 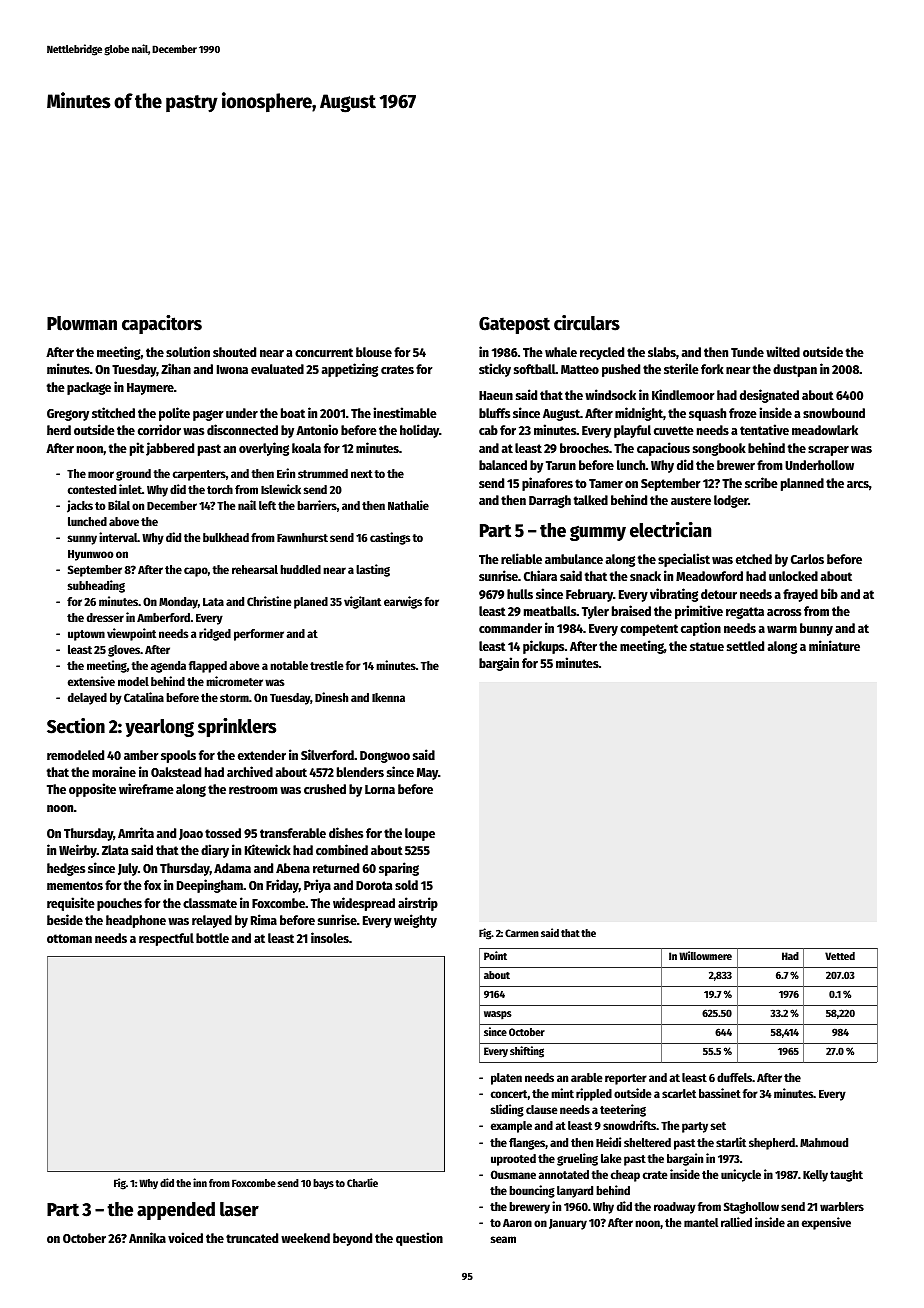 What do you see at coordinates (783, 351) in the page?
I see `wilted` at bounding box center [783, 351].
